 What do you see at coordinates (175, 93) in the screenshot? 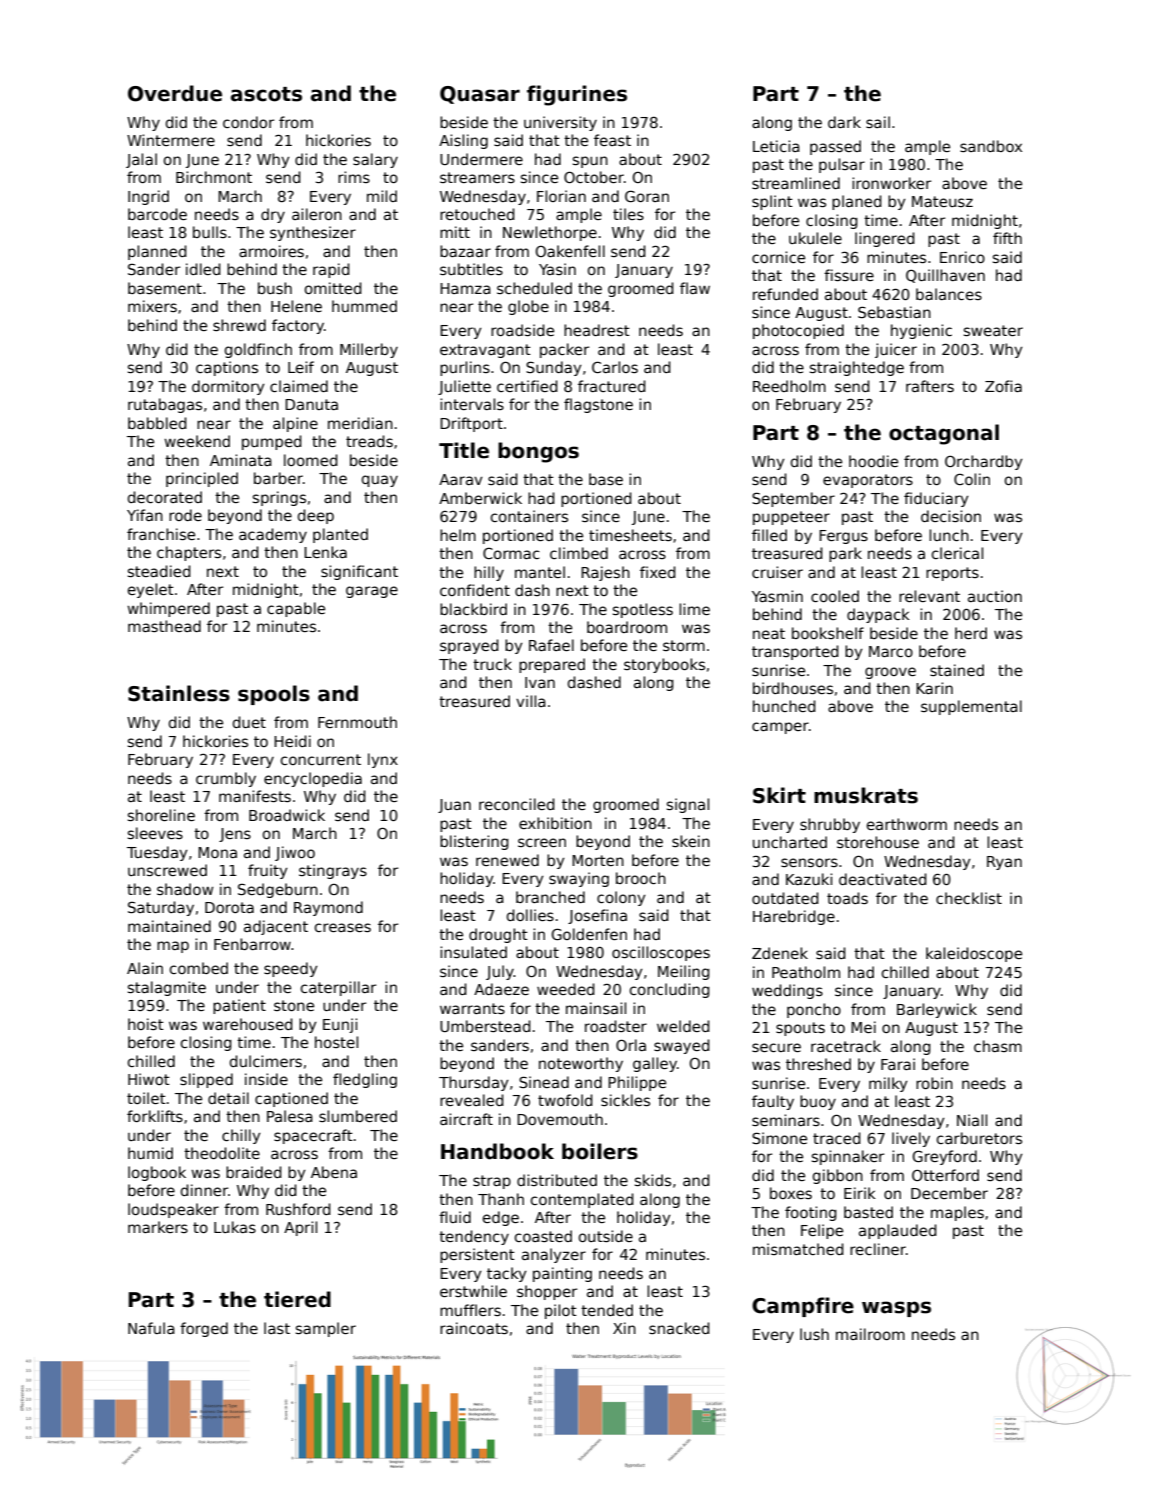
I see `Overdue` at bounding box center [175, 93].
